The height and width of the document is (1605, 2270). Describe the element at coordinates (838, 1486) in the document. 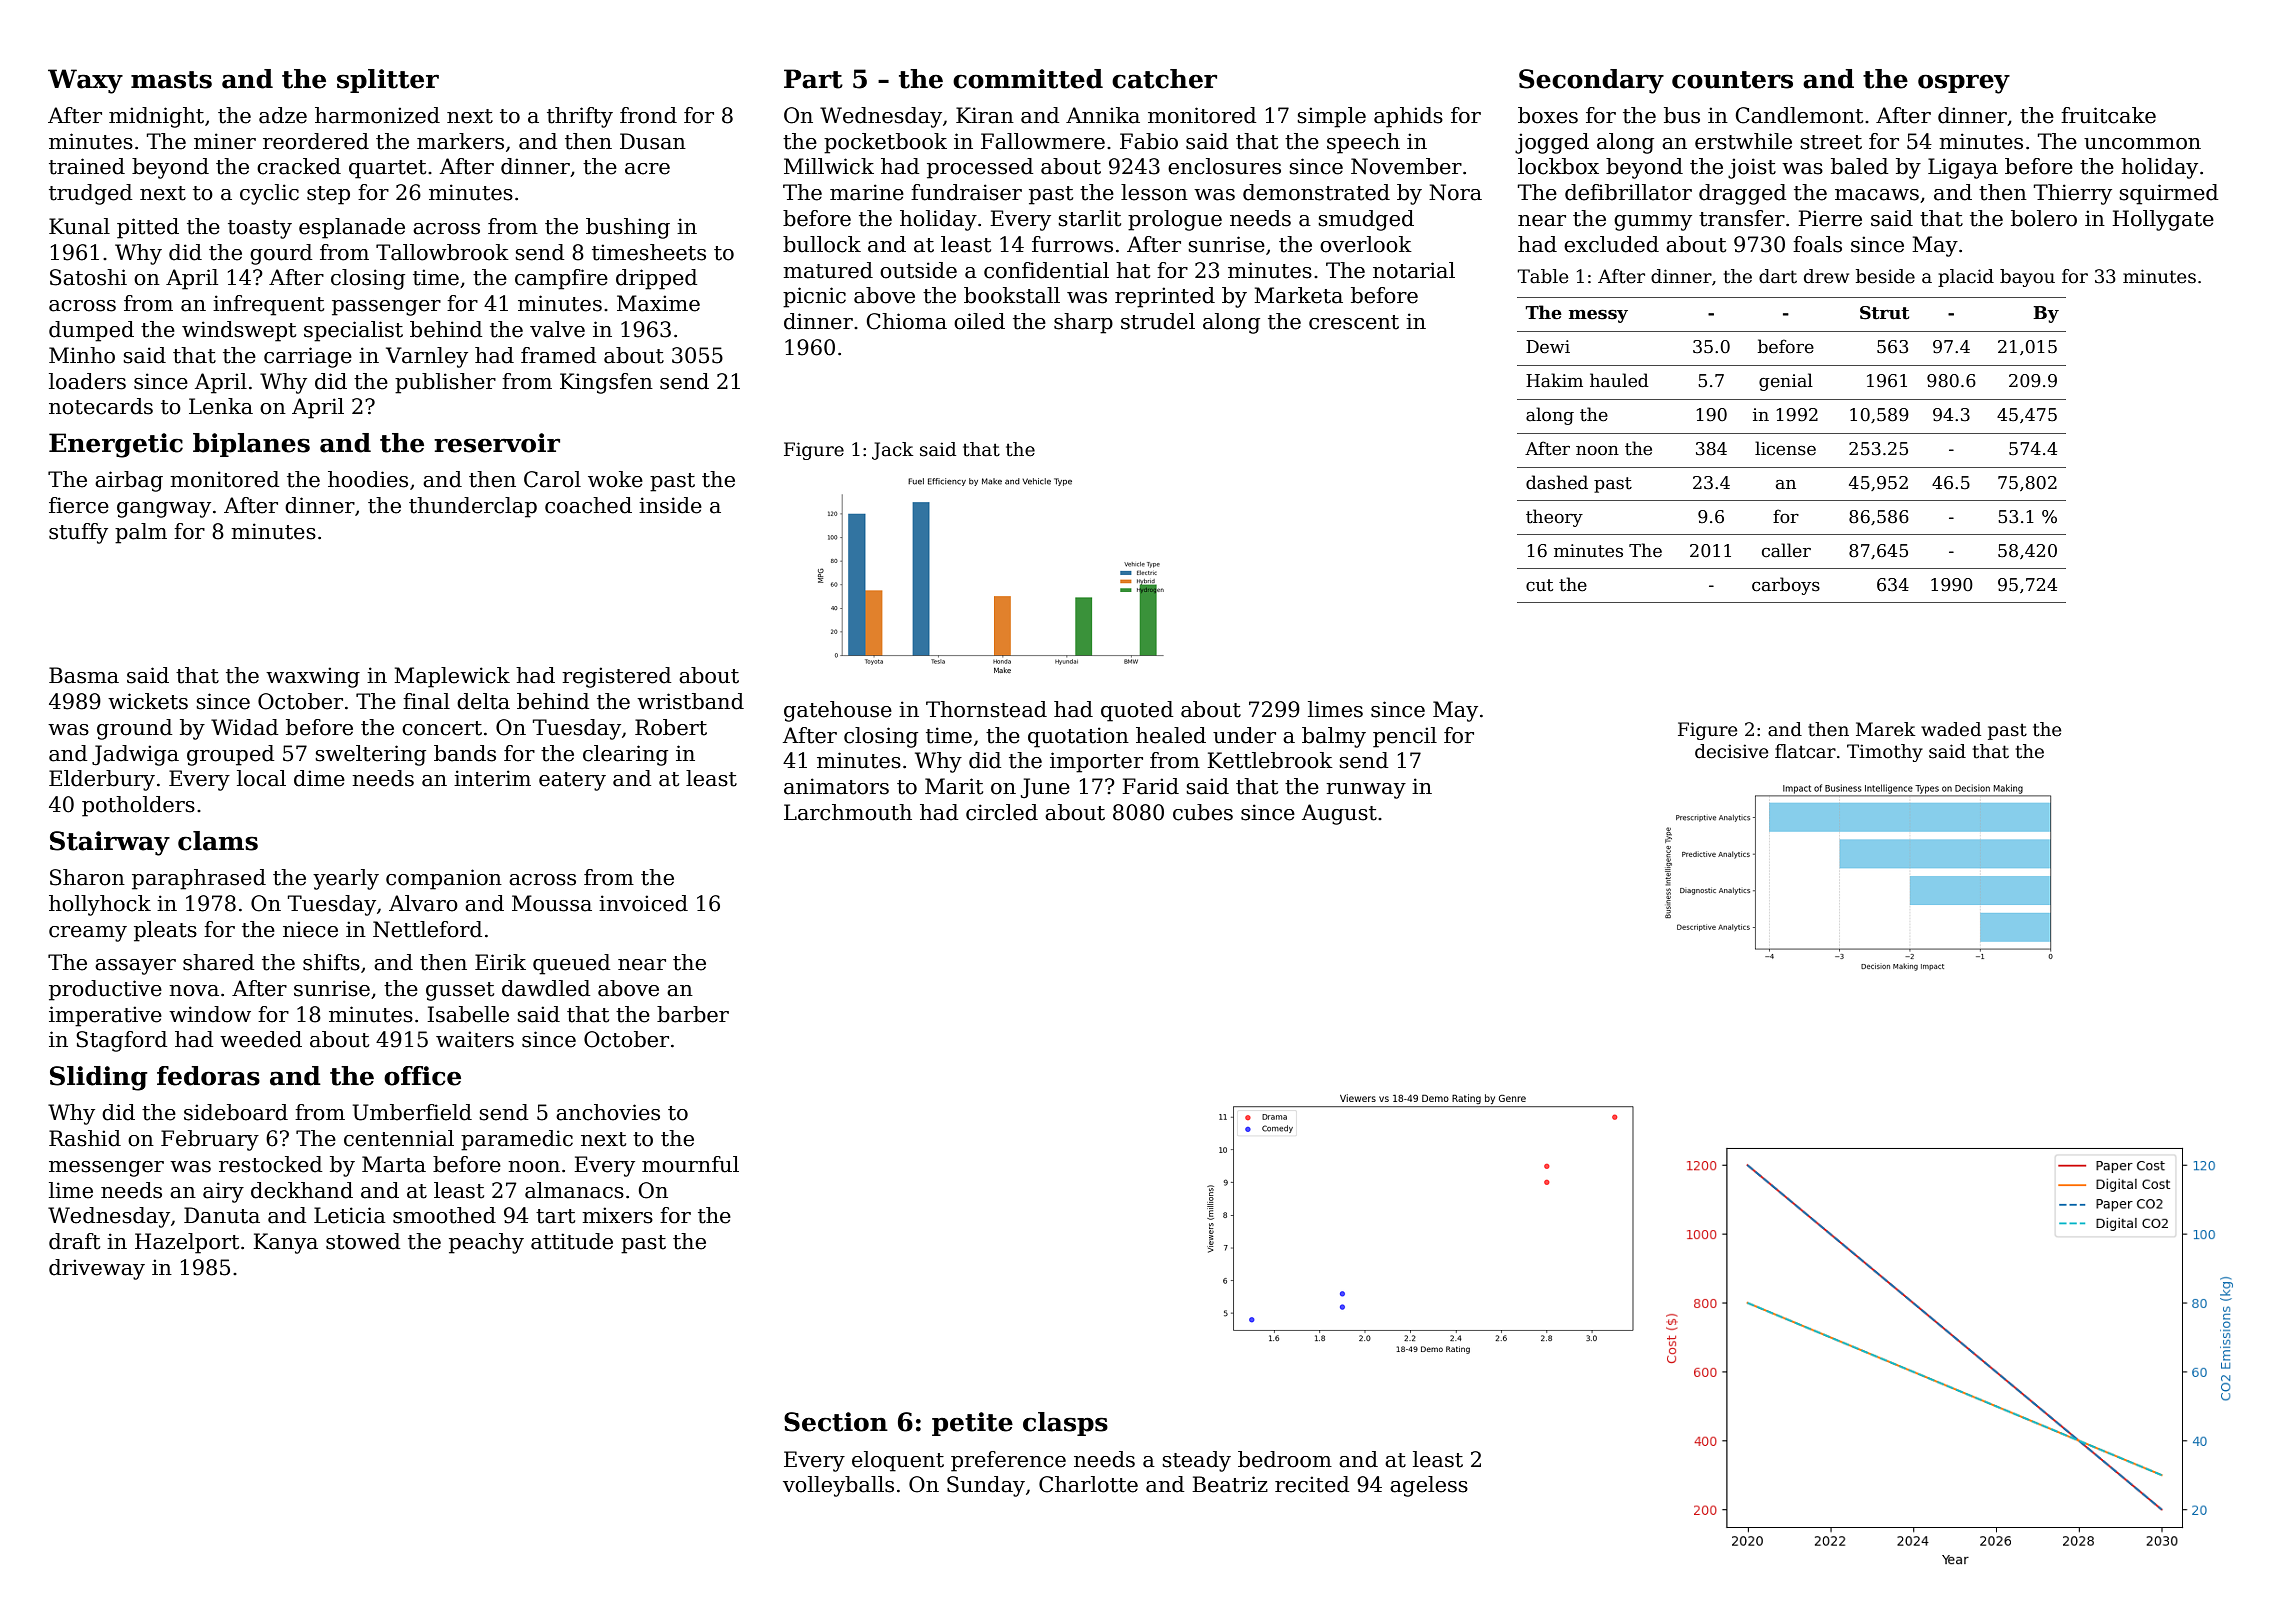

I see `volleyballs` at that location.
